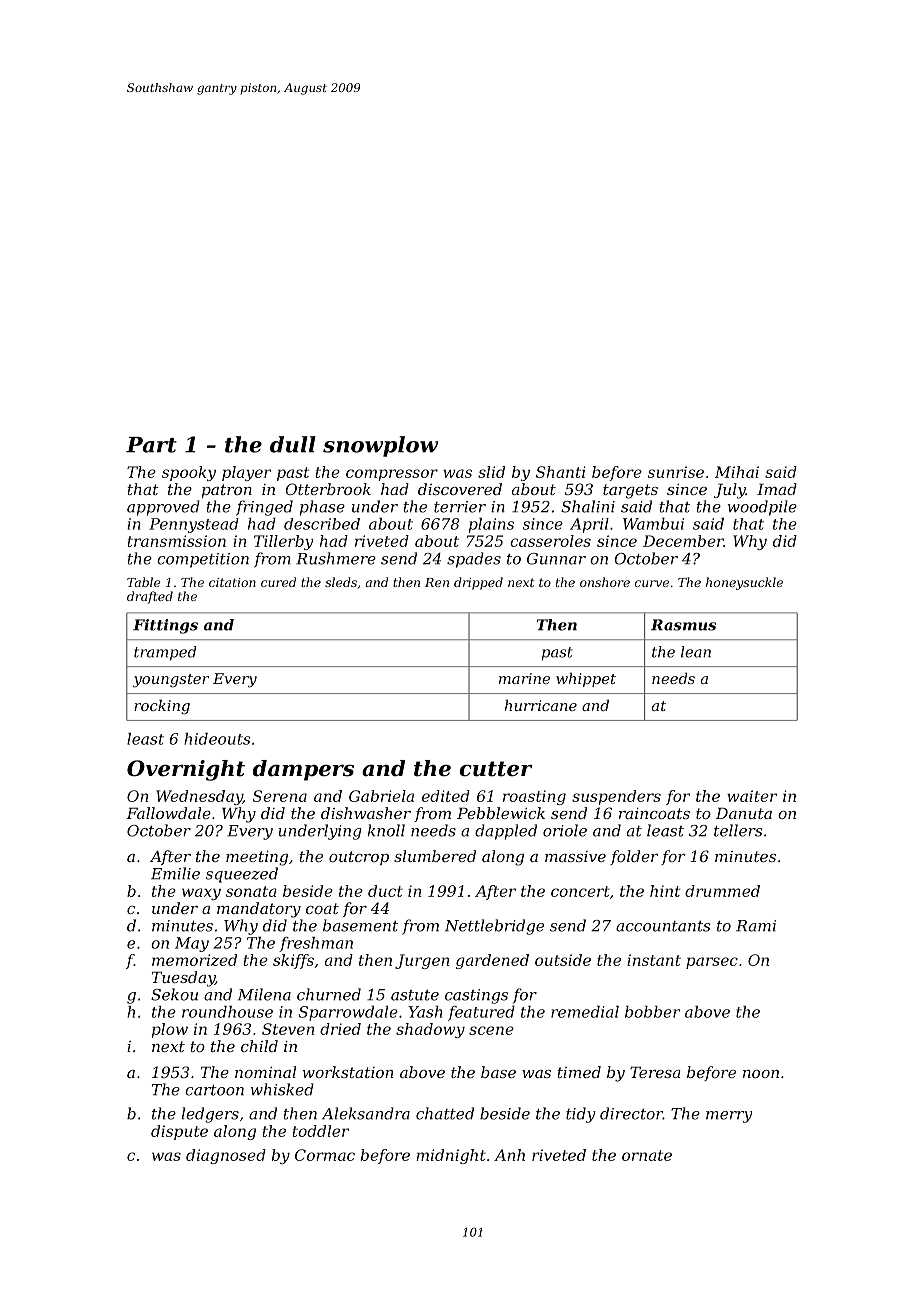 This page has height=1311, width=924. What do you see at coordinates (501, 813) in the page?
I see `Pebblewick` at bounding box center [501, 813].
